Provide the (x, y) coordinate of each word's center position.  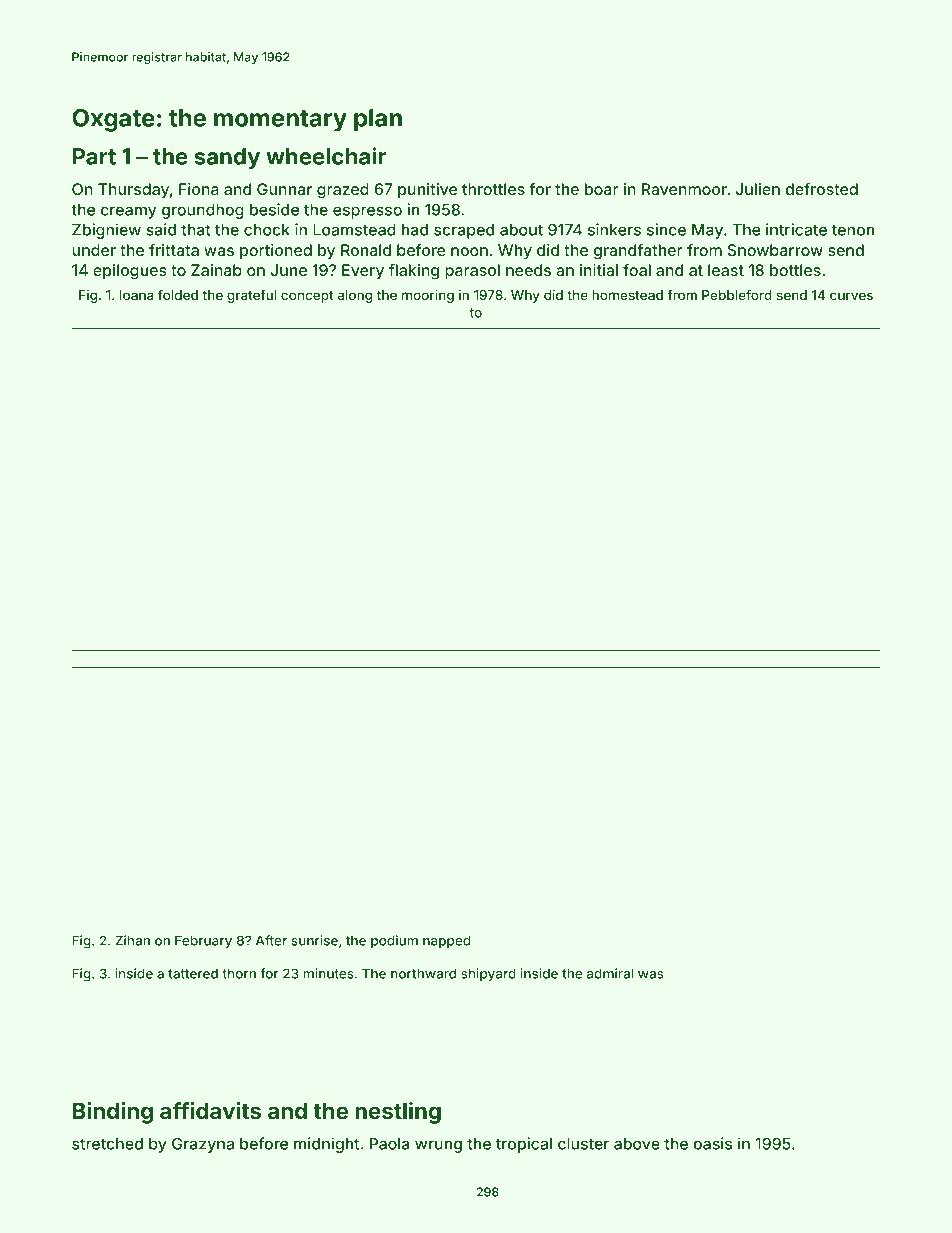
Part (94, 156)
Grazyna (203, 1145)
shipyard (488, 975)
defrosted (821, 189)
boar (602, 189)
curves (851, 296)
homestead (627, 295)
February (203, 942)
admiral (610, 973)
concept (307, 297)
